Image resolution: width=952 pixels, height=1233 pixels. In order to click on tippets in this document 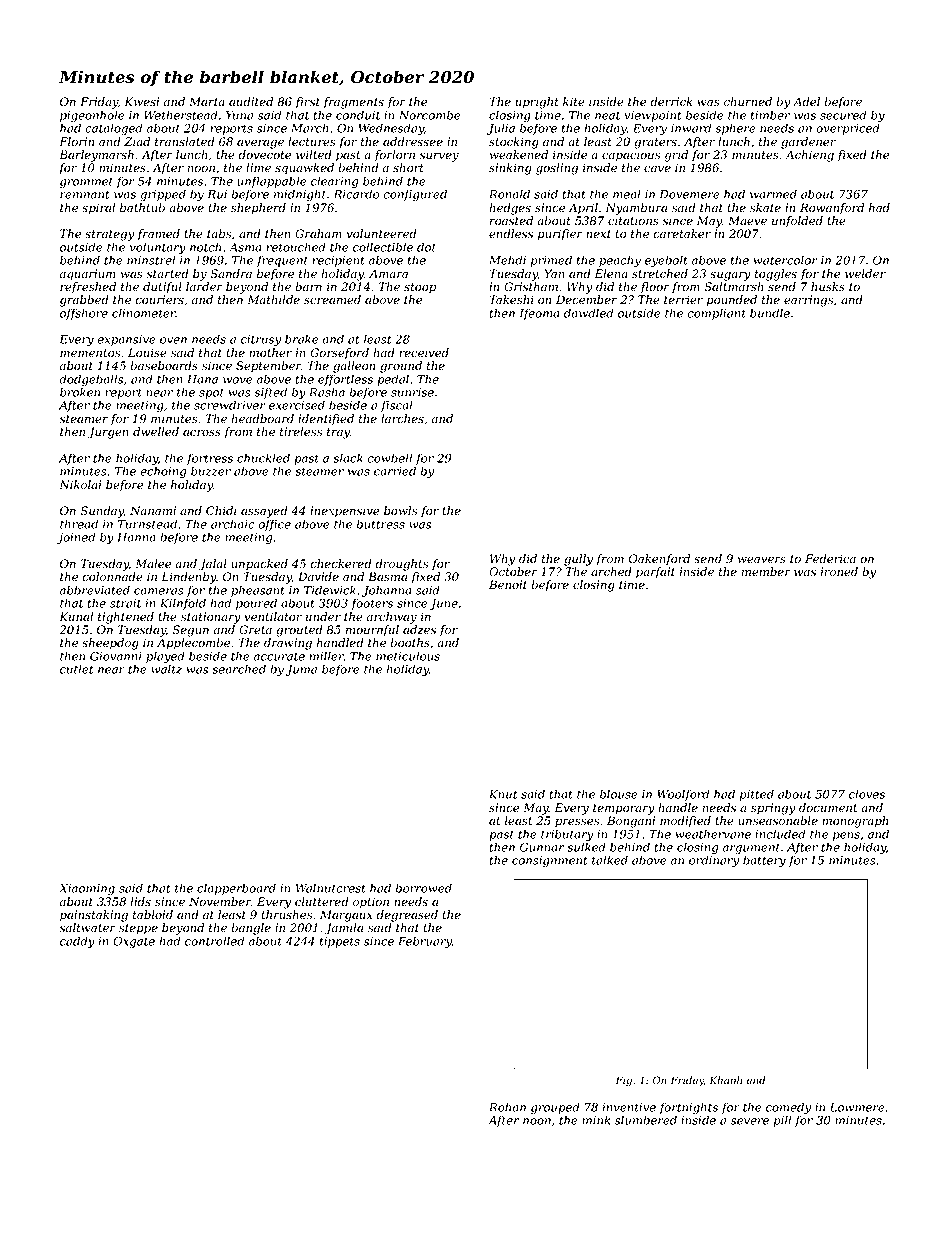, I will do `click(340, 942)`.
